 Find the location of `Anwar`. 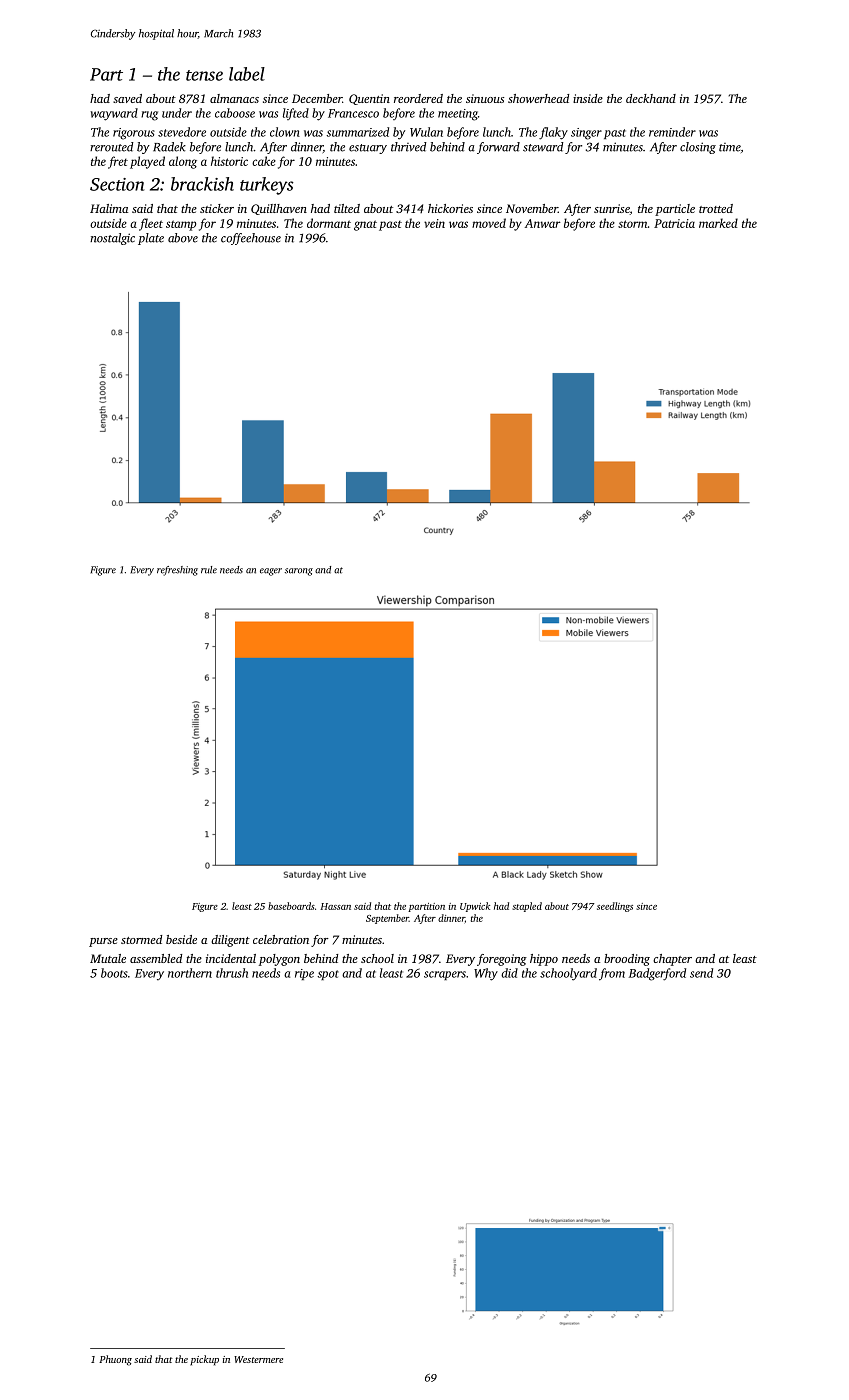

Anwar is located at coordinates (543, 223).
